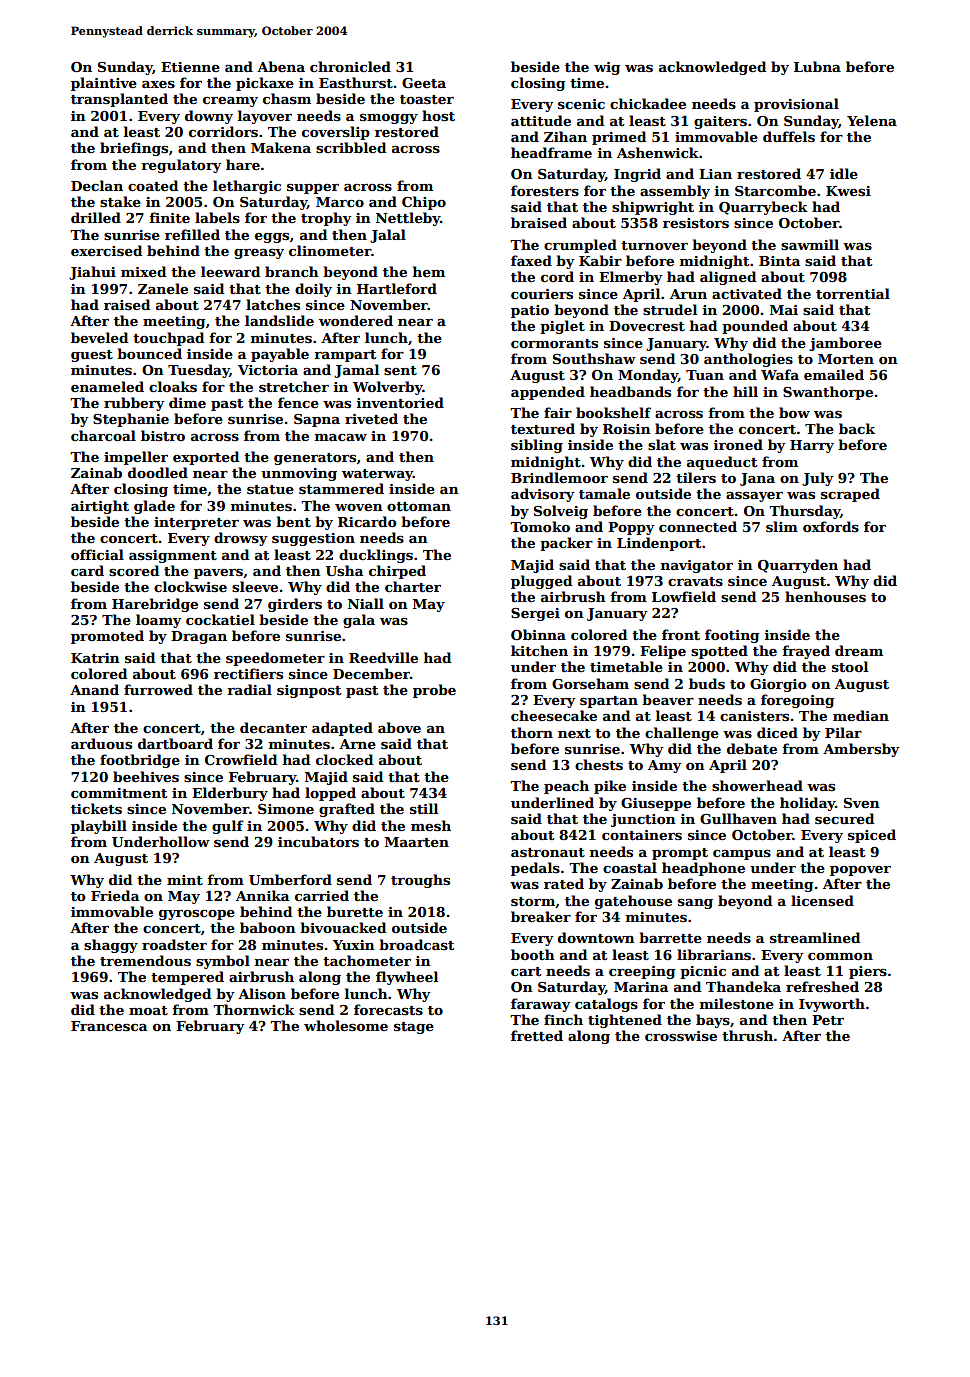 This screenshot has width=970, height=1377. Describe the element at coordinates (262, 993) in the screenshot. I see `Alison` at that location.
